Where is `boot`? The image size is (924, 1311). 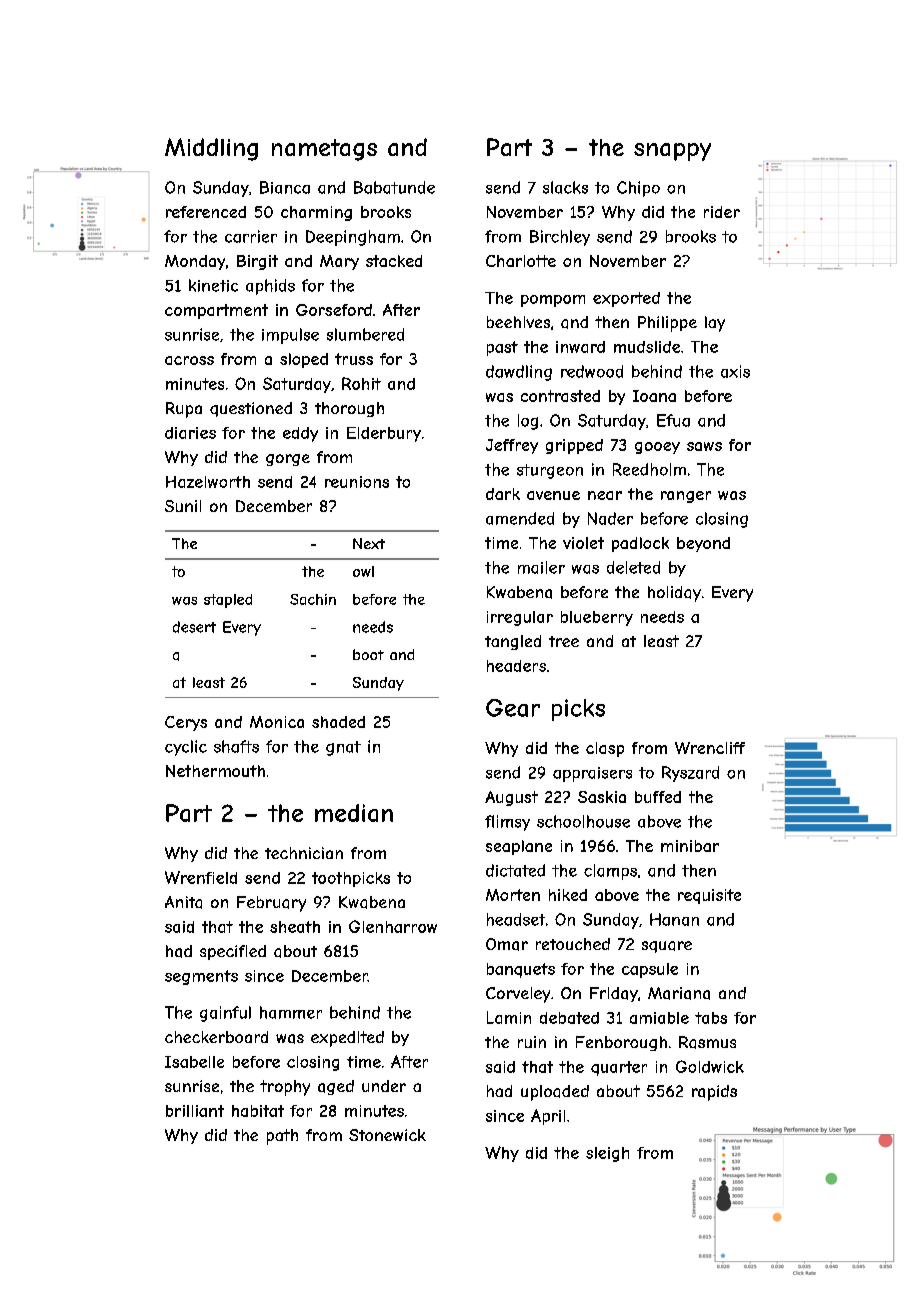 boot is located at coordinates (368, 654).
